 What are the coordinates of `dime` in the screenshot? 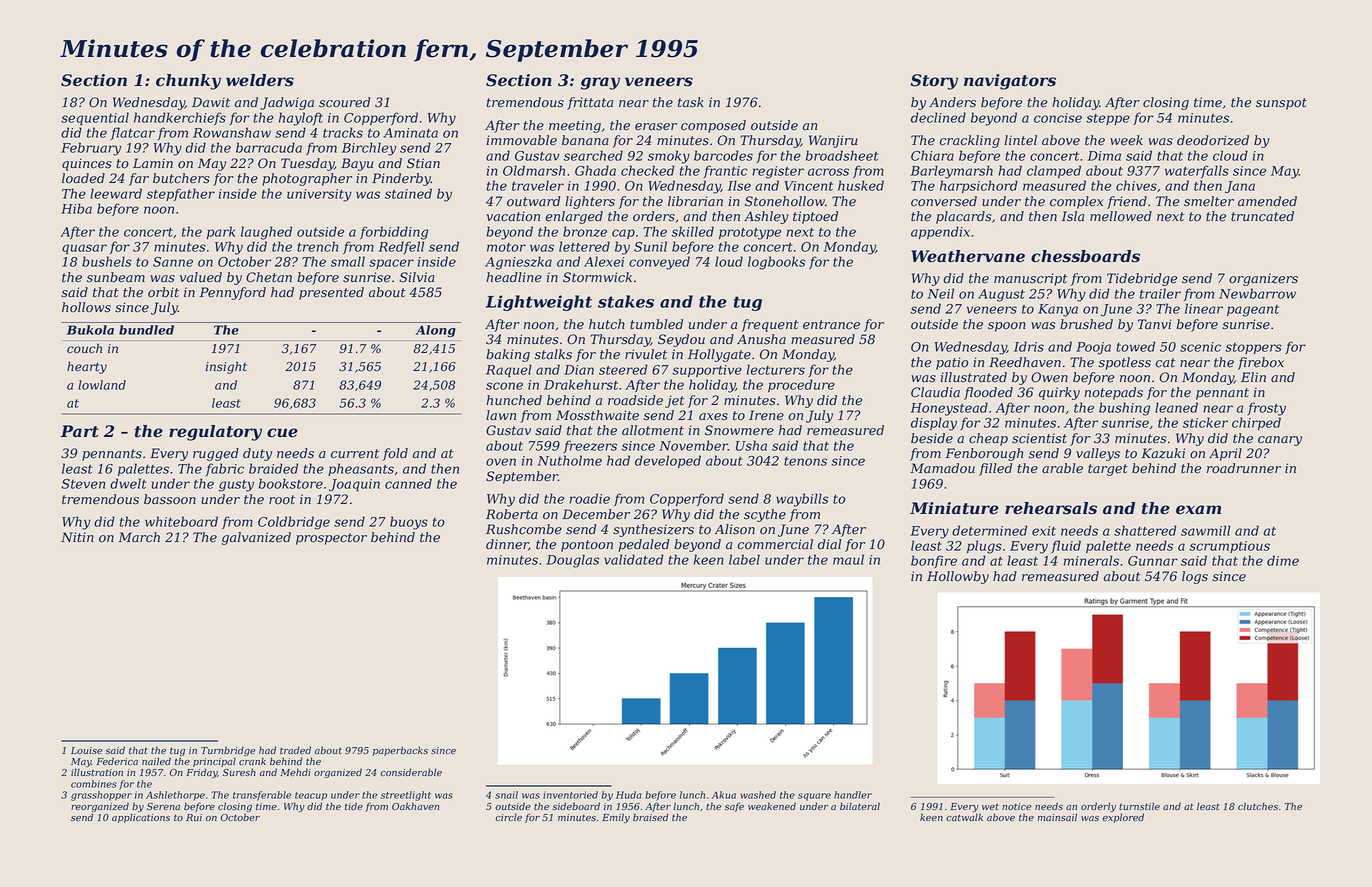 It's located at (1283, 560).
